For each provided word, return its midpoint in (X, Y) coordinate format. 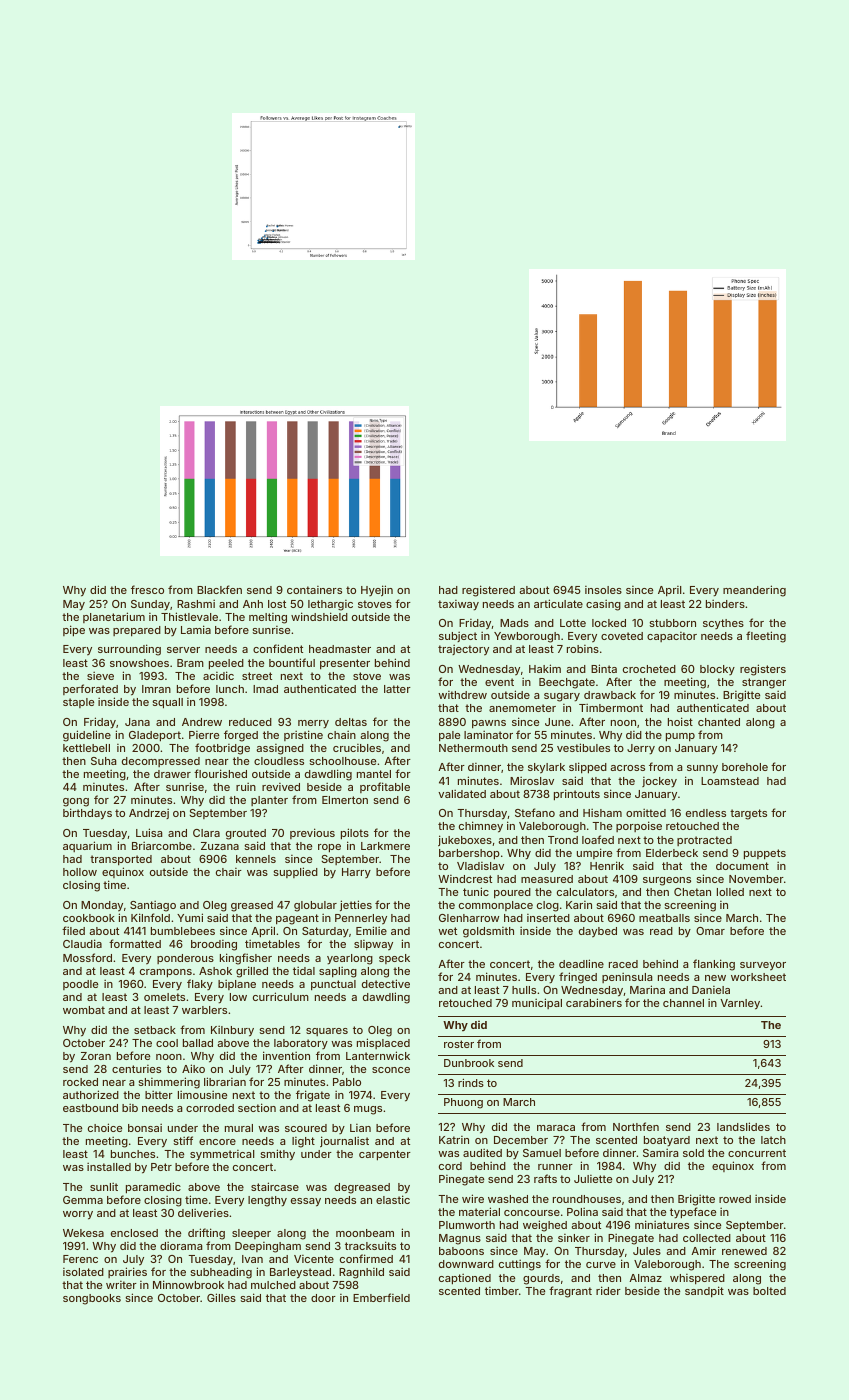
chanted (719, 722)
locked (609, 623)
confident (278, 648)
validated (462, 793)
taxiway (458, 605)
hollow (80, 872)
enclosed (134, 1233)
